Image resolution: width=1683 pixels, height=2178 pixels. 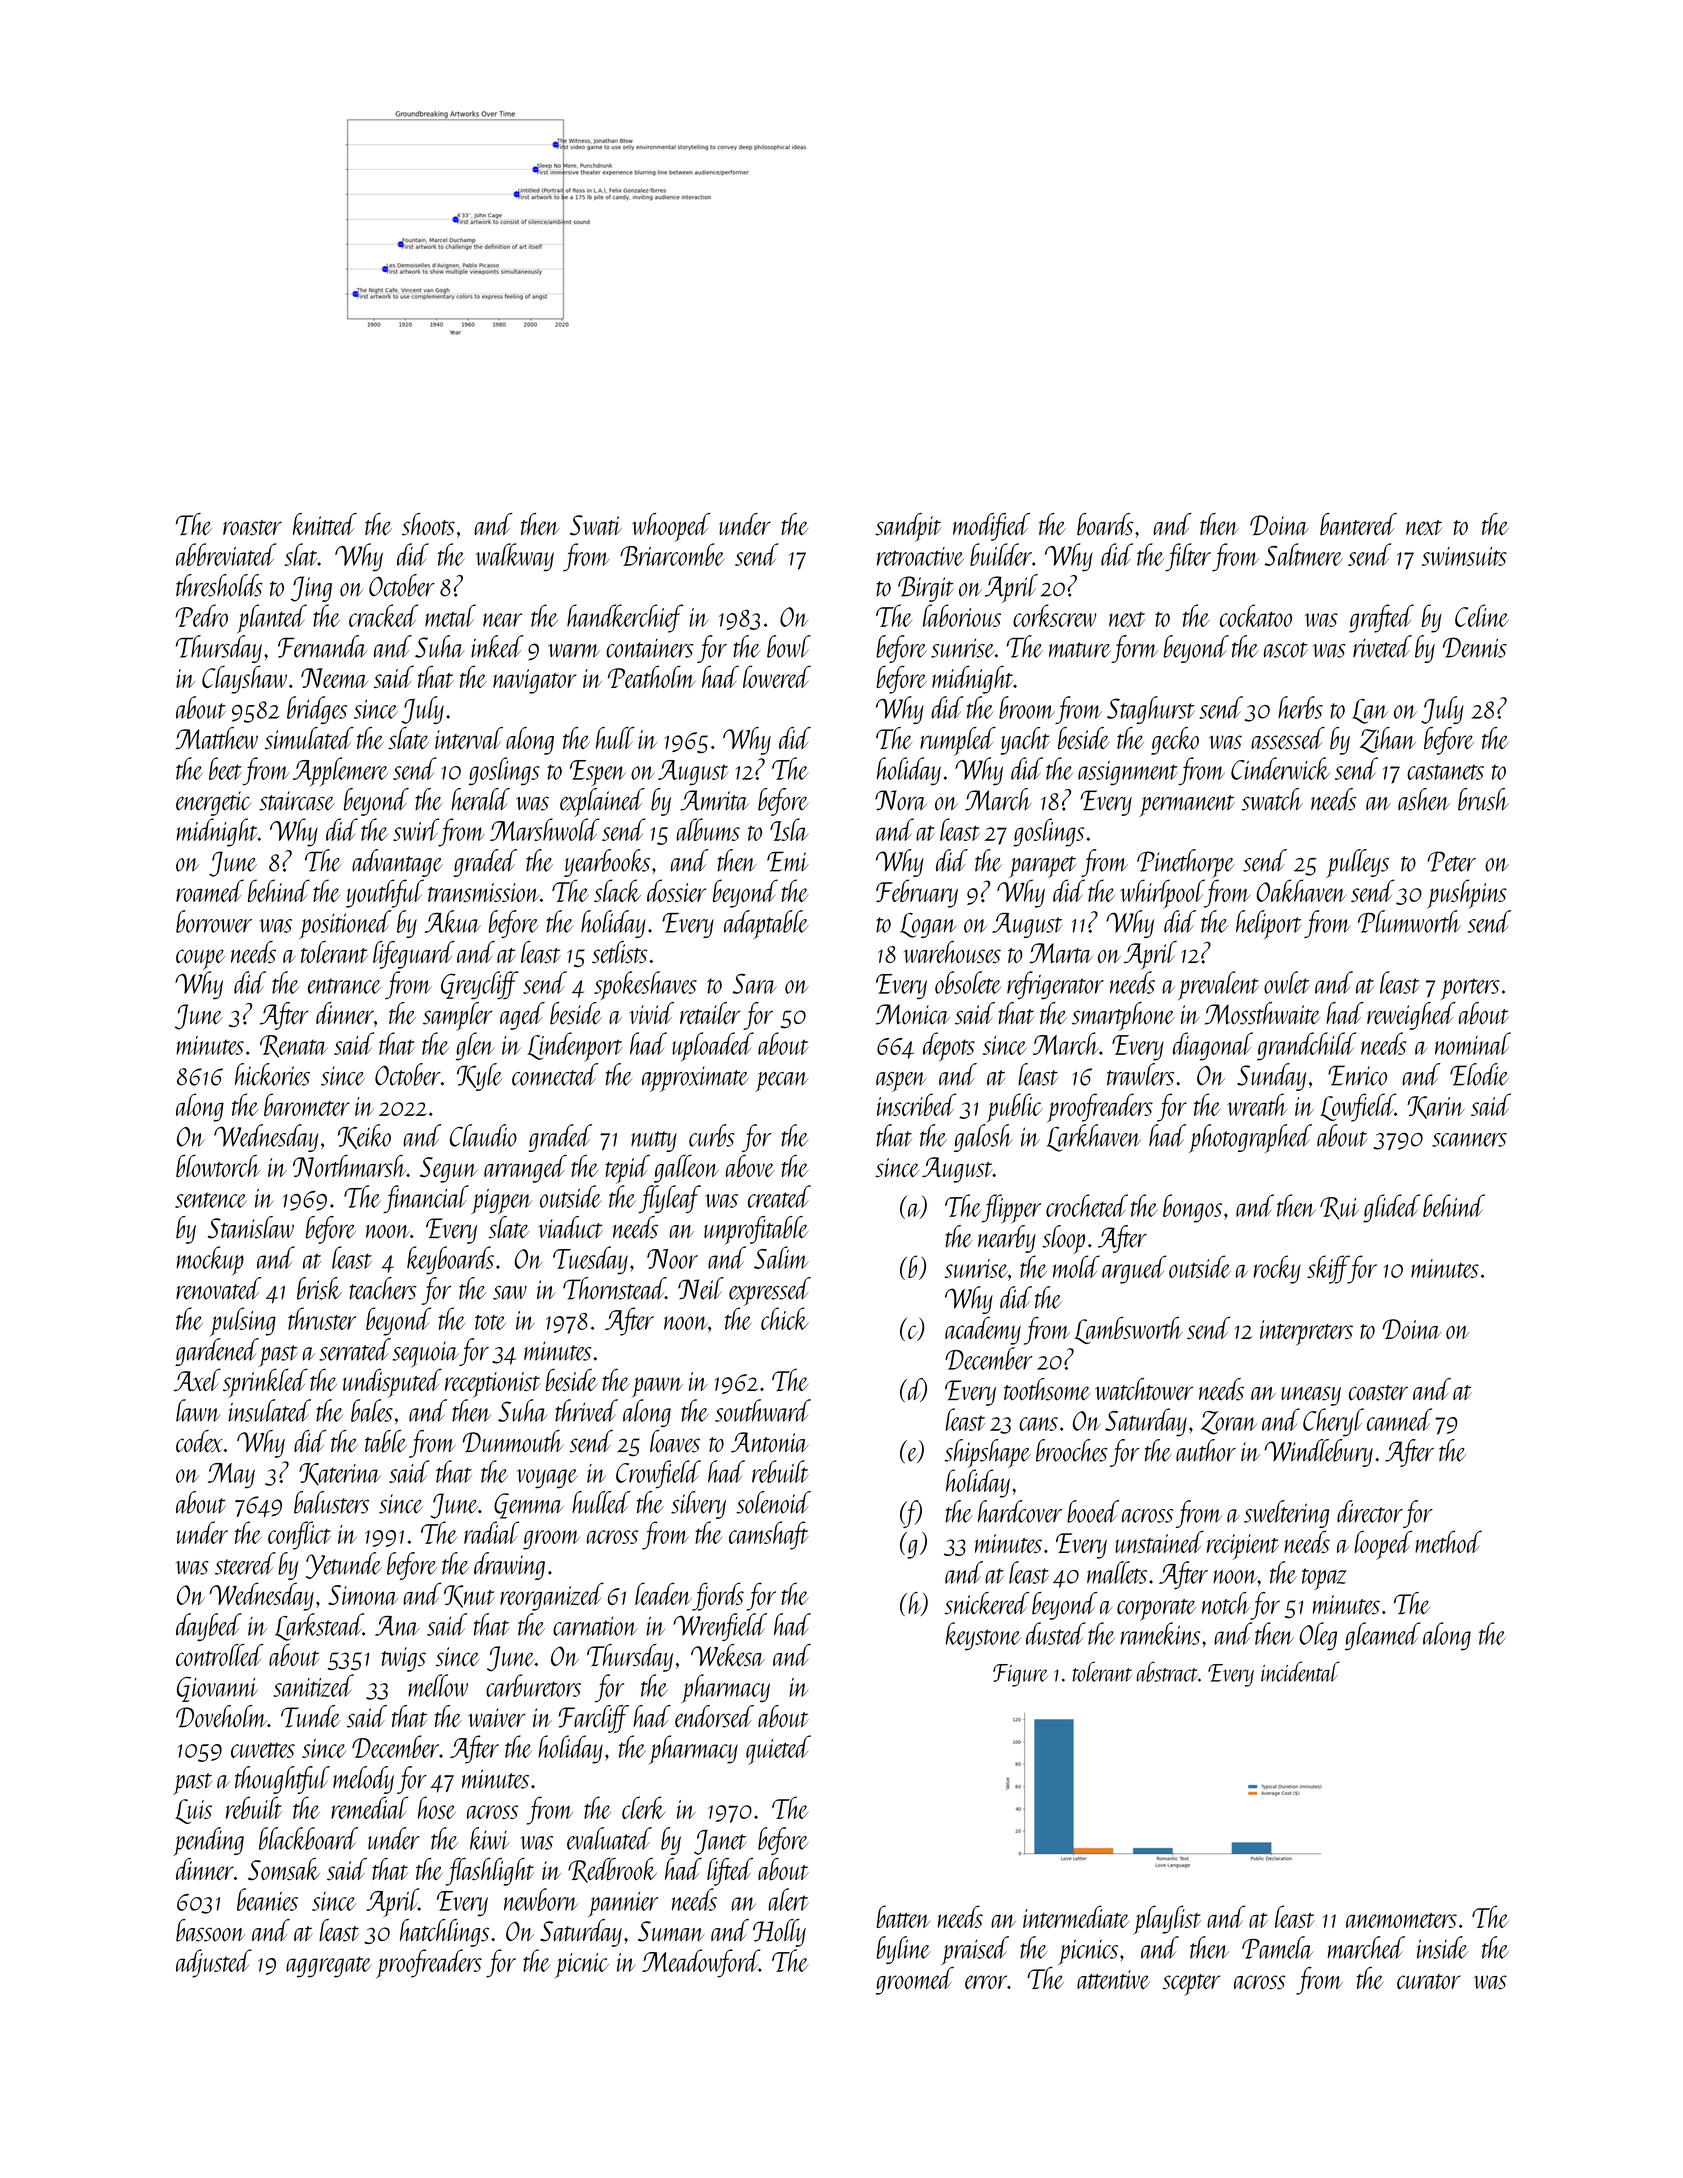 I want to click on ashen, so click(x=1424, y=799).
